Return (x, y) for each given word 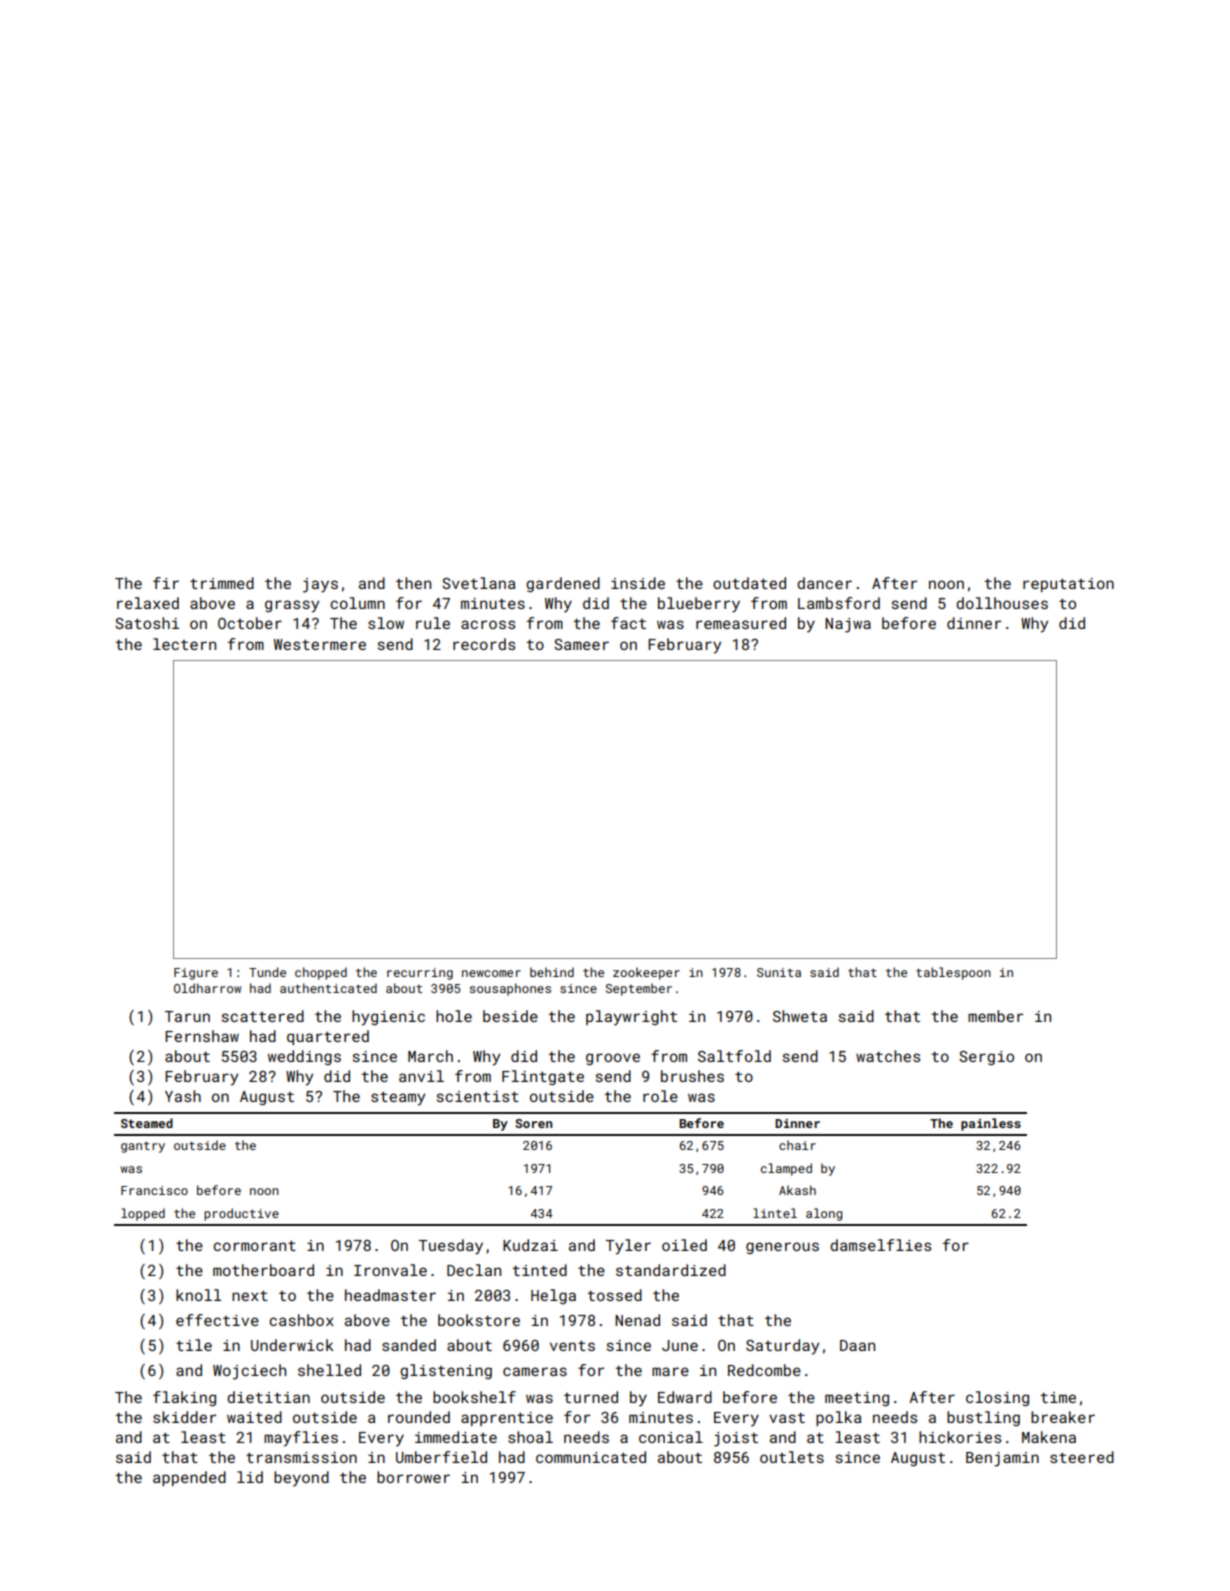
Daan (857, 1345)
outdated (749, 583)
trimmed (222, 583)
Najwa (848, 625)
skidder (184, 1417)
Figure (196, 974)
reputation (1068, 585)
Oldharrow (207, 988)
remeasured (741, 623)
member (995, 1016)
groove (613, 1059)
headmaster (390, 1295)
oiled (684, 1245)
